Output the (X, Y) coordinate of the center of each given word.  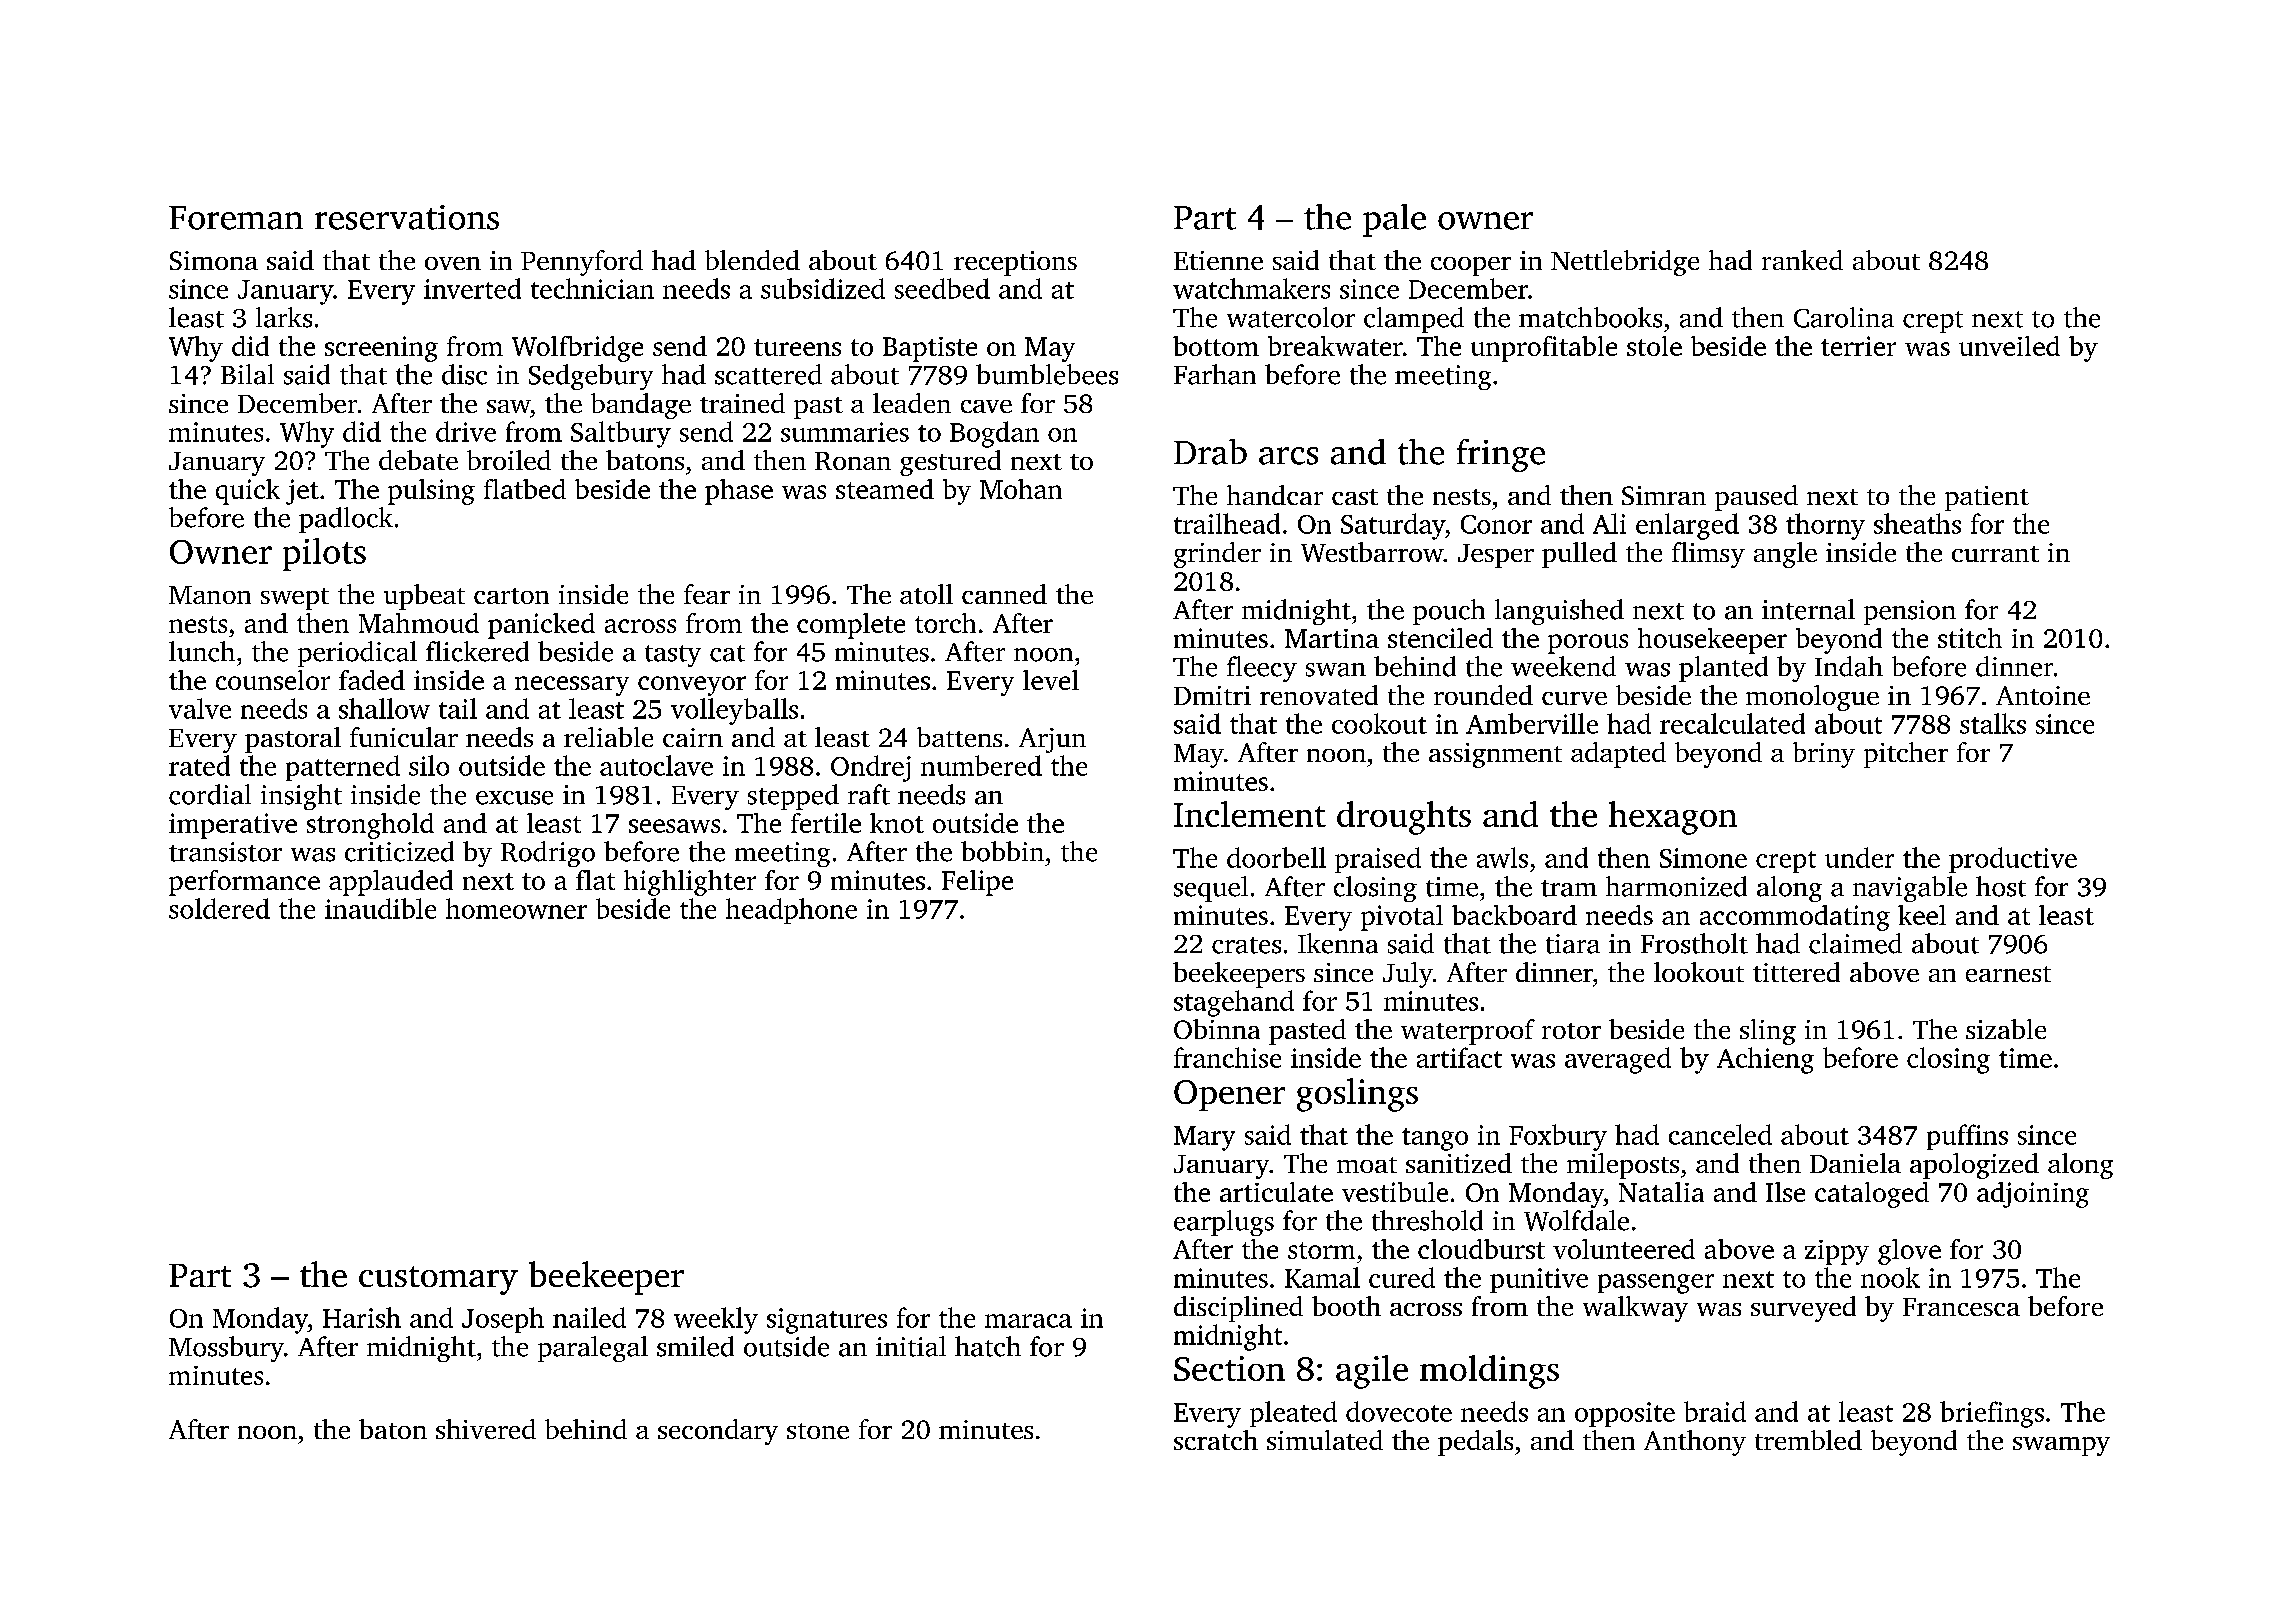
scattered (768, 374)
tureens (797, 347)
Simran (1664, 495)
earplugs (1224, 1223)
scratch (1216, 1440)
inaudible (380, 908)
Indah (1849, 666)
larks (284, 317)
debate (418, 460)
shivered (486, 1429)
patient (1987, 498)
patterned (343, 768)
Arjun (1052, 740)
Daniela (1855, 1163)
